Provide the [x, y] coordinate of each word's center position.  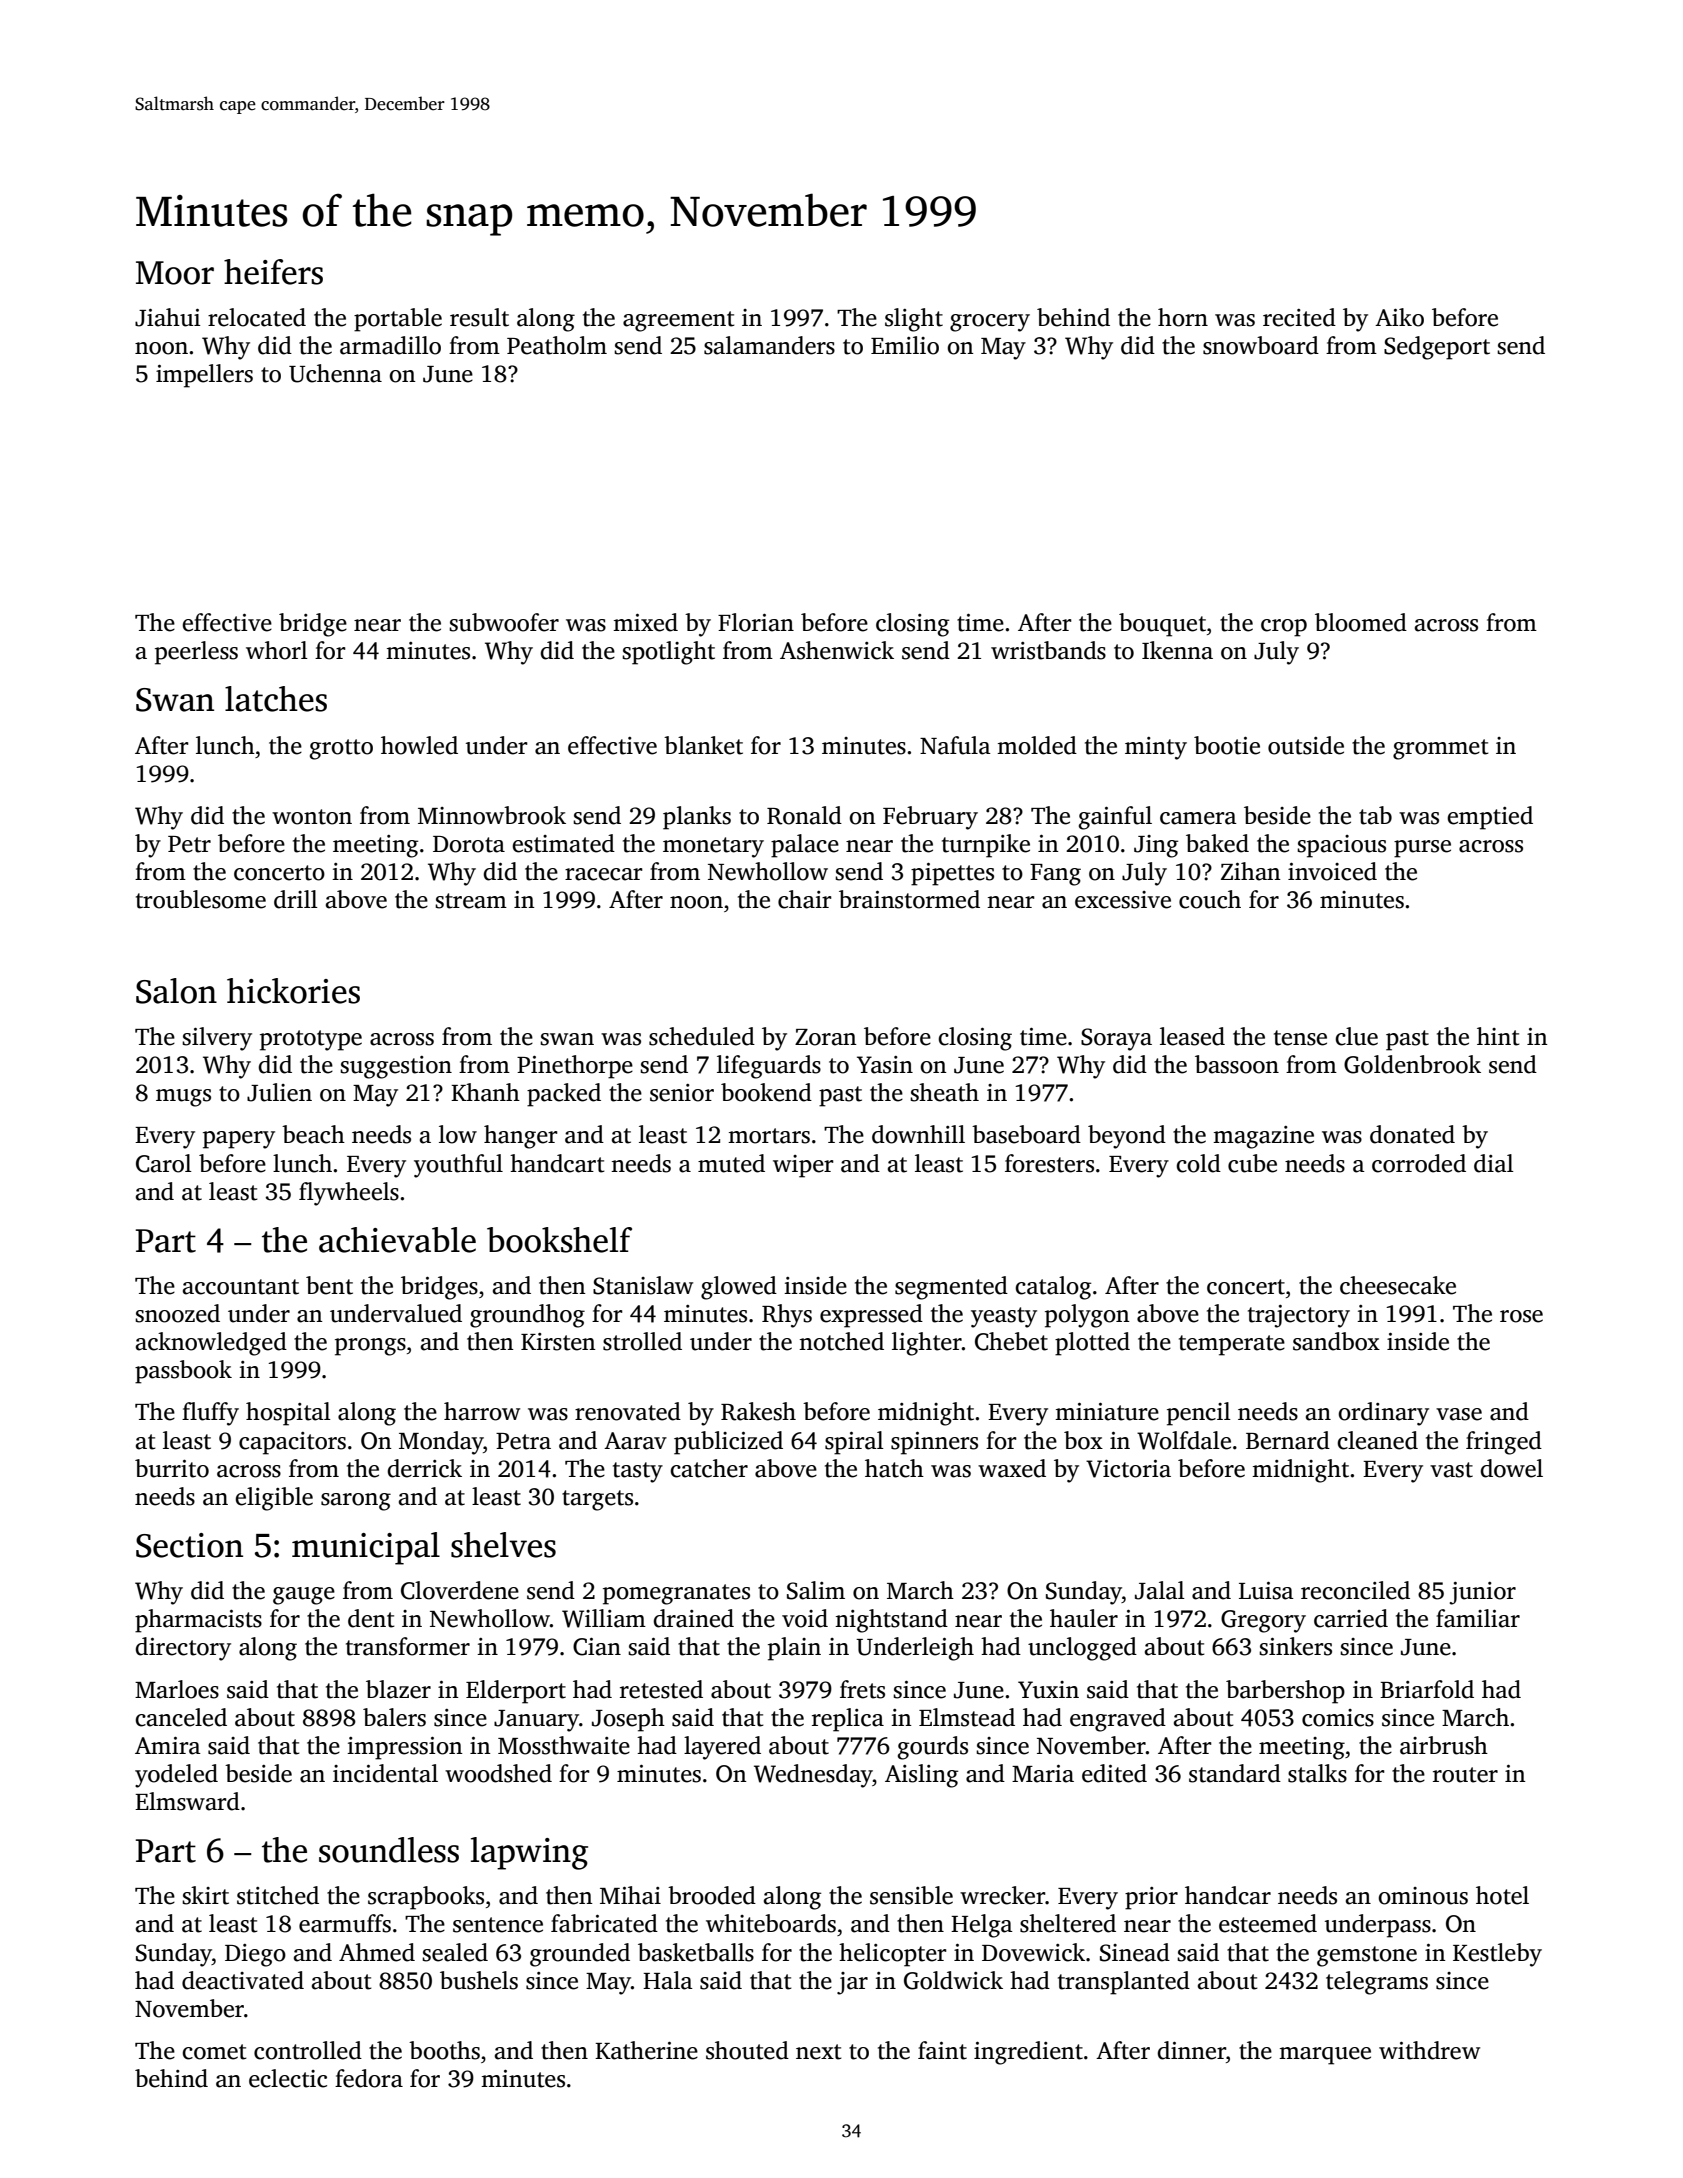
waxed [1012, 1468]
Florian [756, 622]
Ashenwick [837, 650]
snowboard [1261, 345]
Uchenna [335, 373]
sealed [455, 1952]
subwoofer [504, 622]
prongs [370, 1347]
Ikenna [1177, 650]
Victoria [1128, 1469]
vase [1459, 1414]
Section [189, 1545]
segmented [951, 1288]
